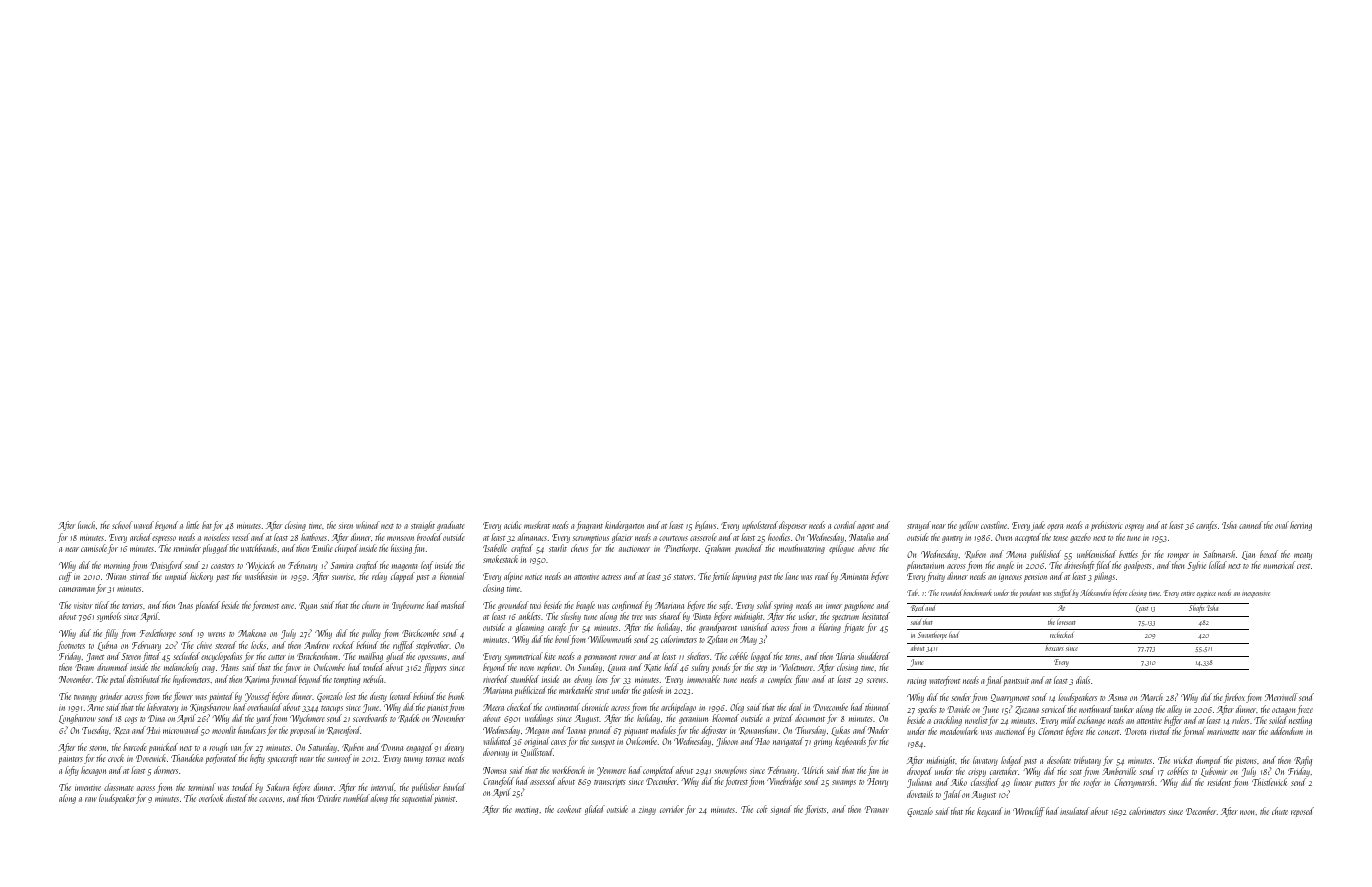 This screenshot has width=1372, height=887. What do you see at coordinates (395, 657) in the screenshot?
I see `glued` at bounding box center [395, 657].
